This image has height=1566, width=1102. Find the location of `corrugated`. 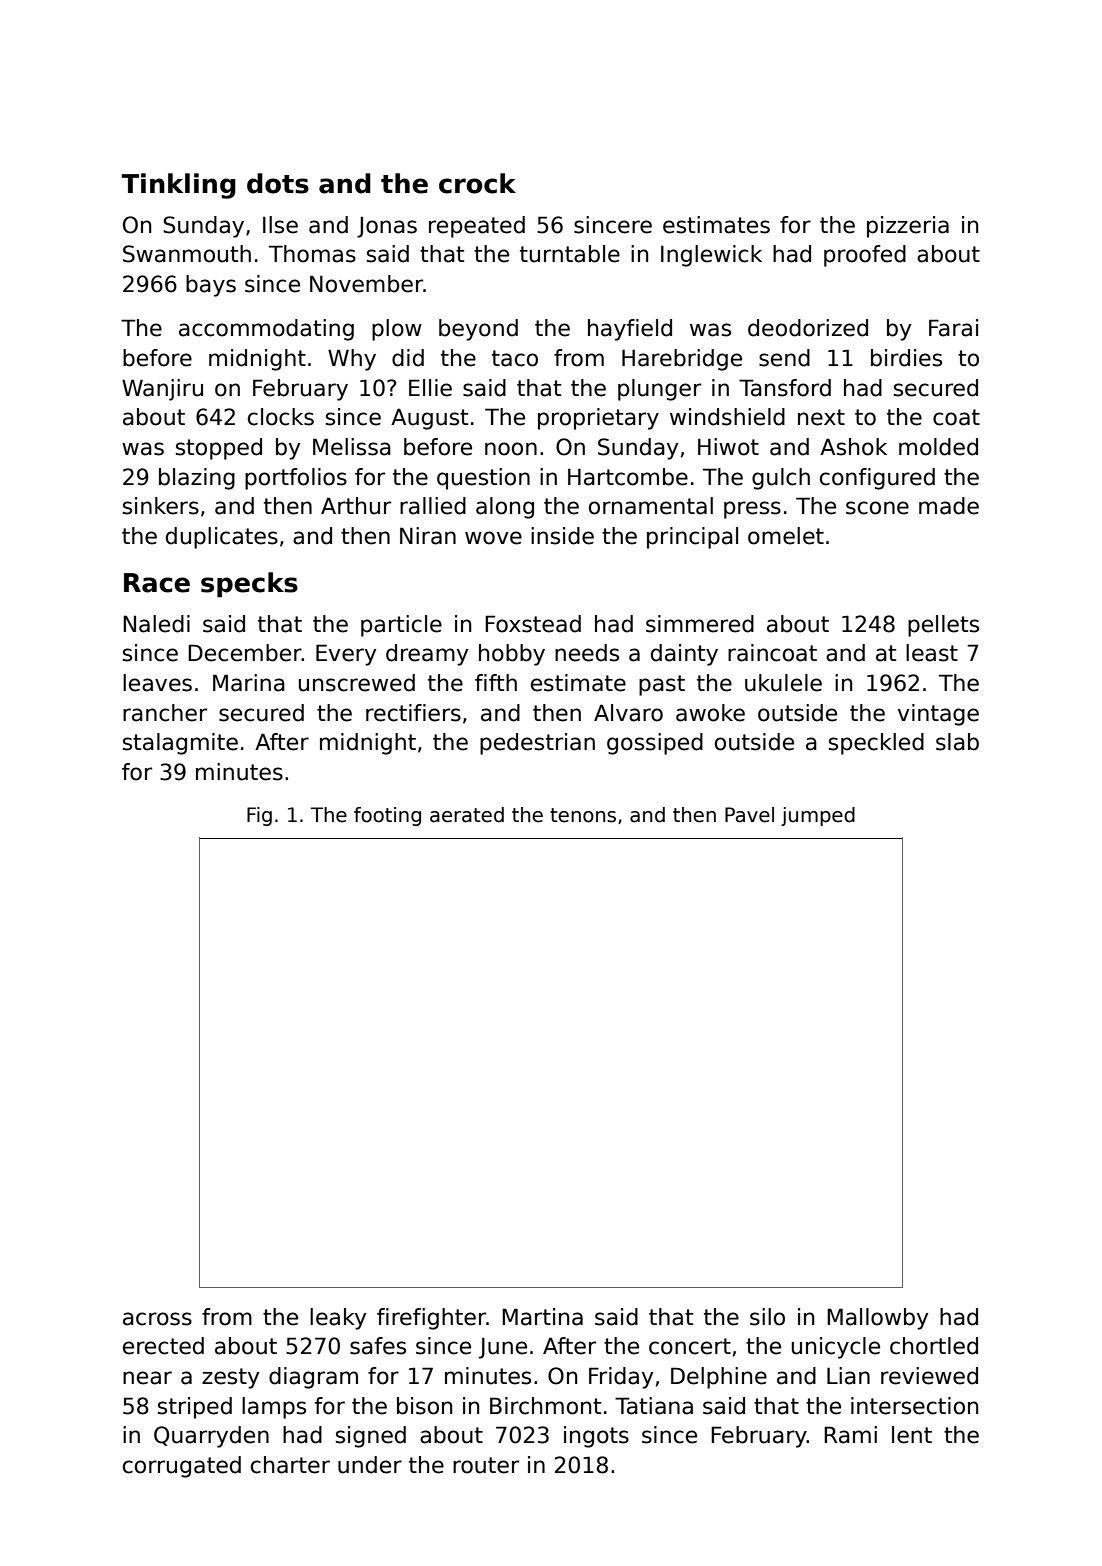

corrugated is located at coordinates (182, 1467).
